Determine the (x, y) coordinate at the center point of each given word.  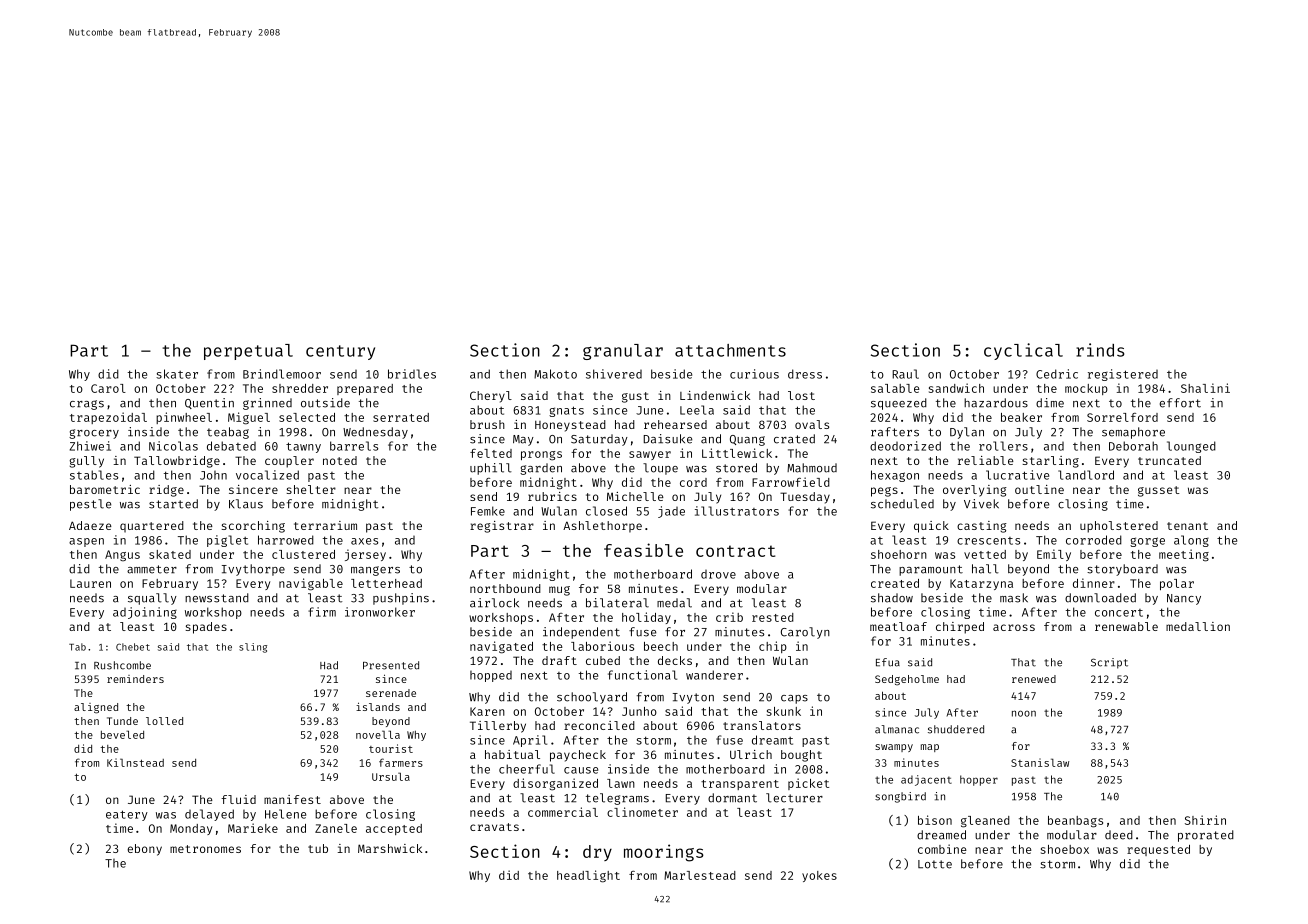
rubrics (552, 496)
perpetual (248, 352)
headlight (588, 876)
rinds (1100, 350)
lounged (1191, 447)
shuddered (956, 729)
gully (86, 462)
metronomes (205, 849)
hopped (491, 676)
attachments (730, 350)
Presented (391, 665)
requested (1158, 850)
